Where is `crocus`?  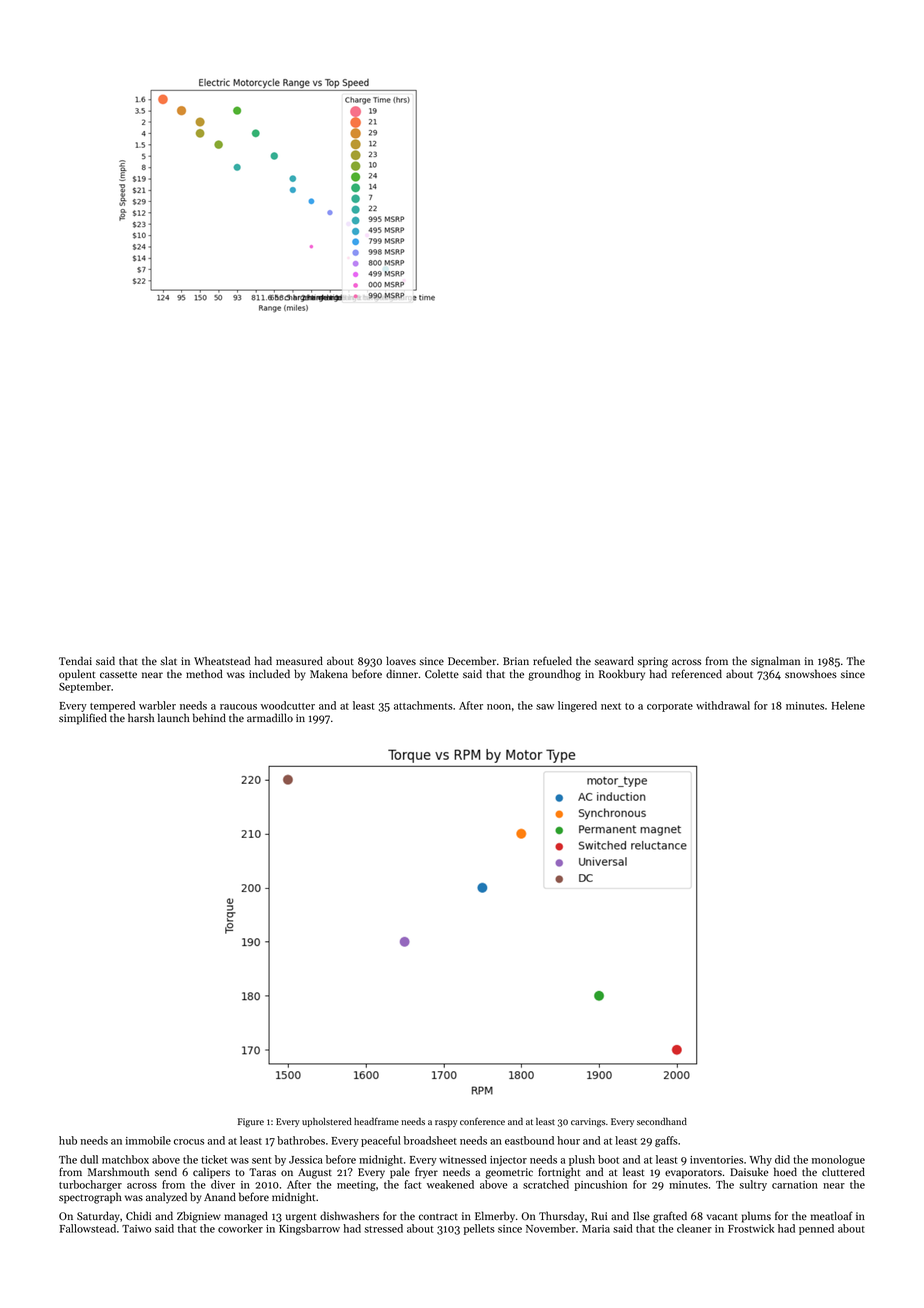 crocus is located at coordinates (189, 1142).
